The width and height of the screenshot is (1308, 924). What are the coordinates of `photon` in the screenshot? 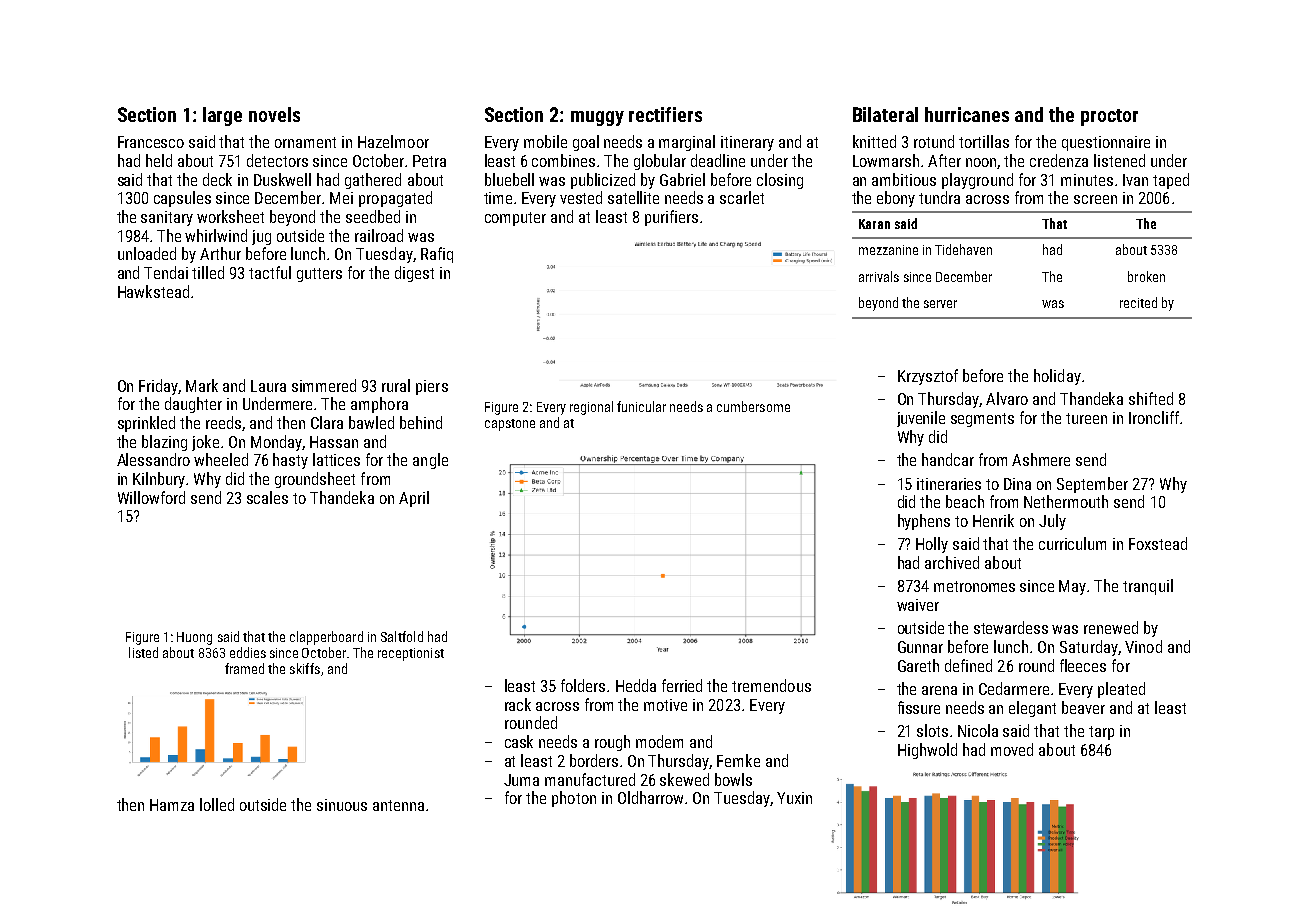 It's located at (574, 799).
